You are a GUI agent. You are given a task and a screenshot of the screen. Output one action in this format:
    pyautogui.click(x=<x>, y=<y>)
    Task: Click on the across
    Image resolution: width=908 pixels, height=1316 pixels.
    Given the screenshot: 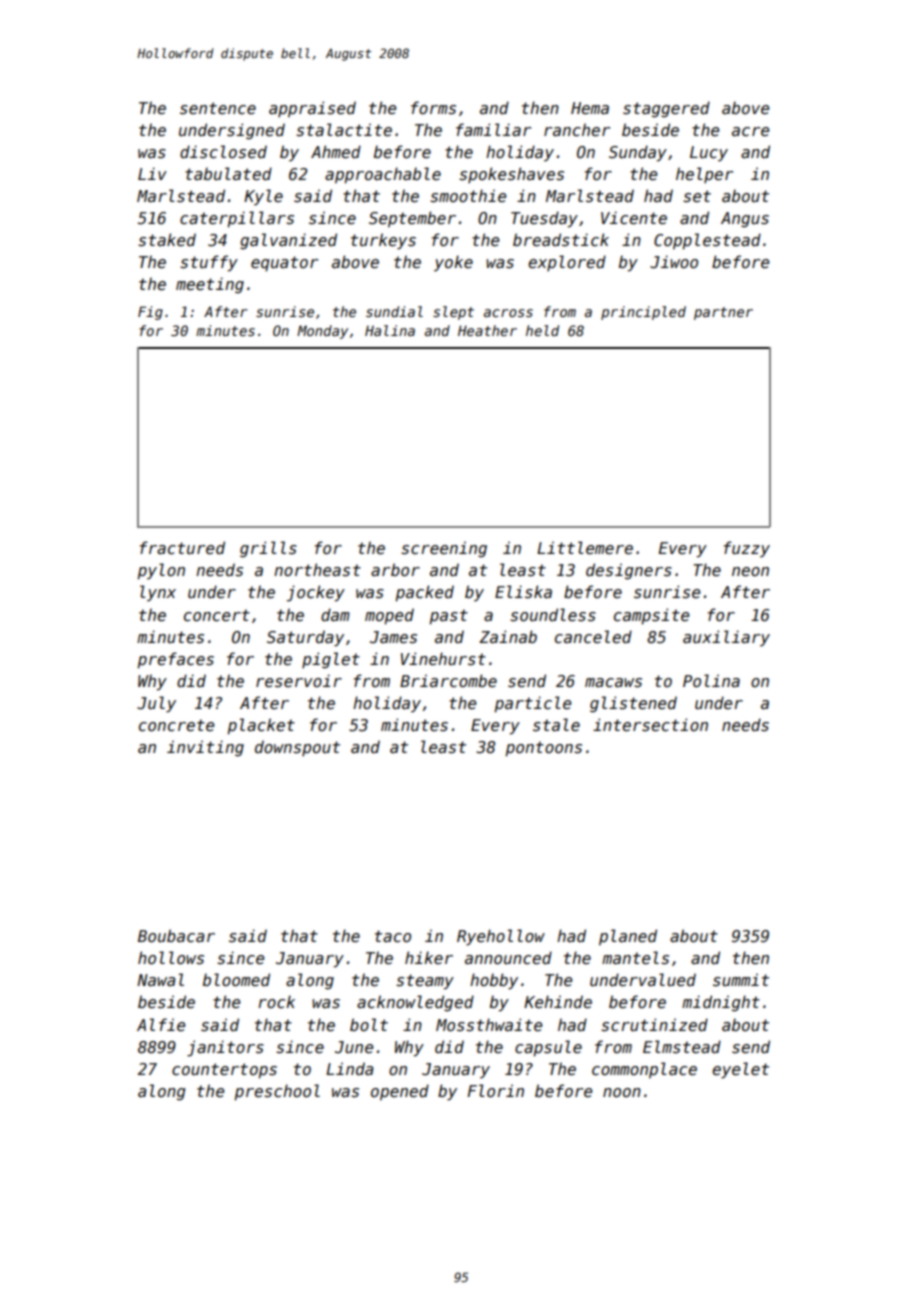 What is the action you would take?
    pyautogui.click(x=508, y=313)
